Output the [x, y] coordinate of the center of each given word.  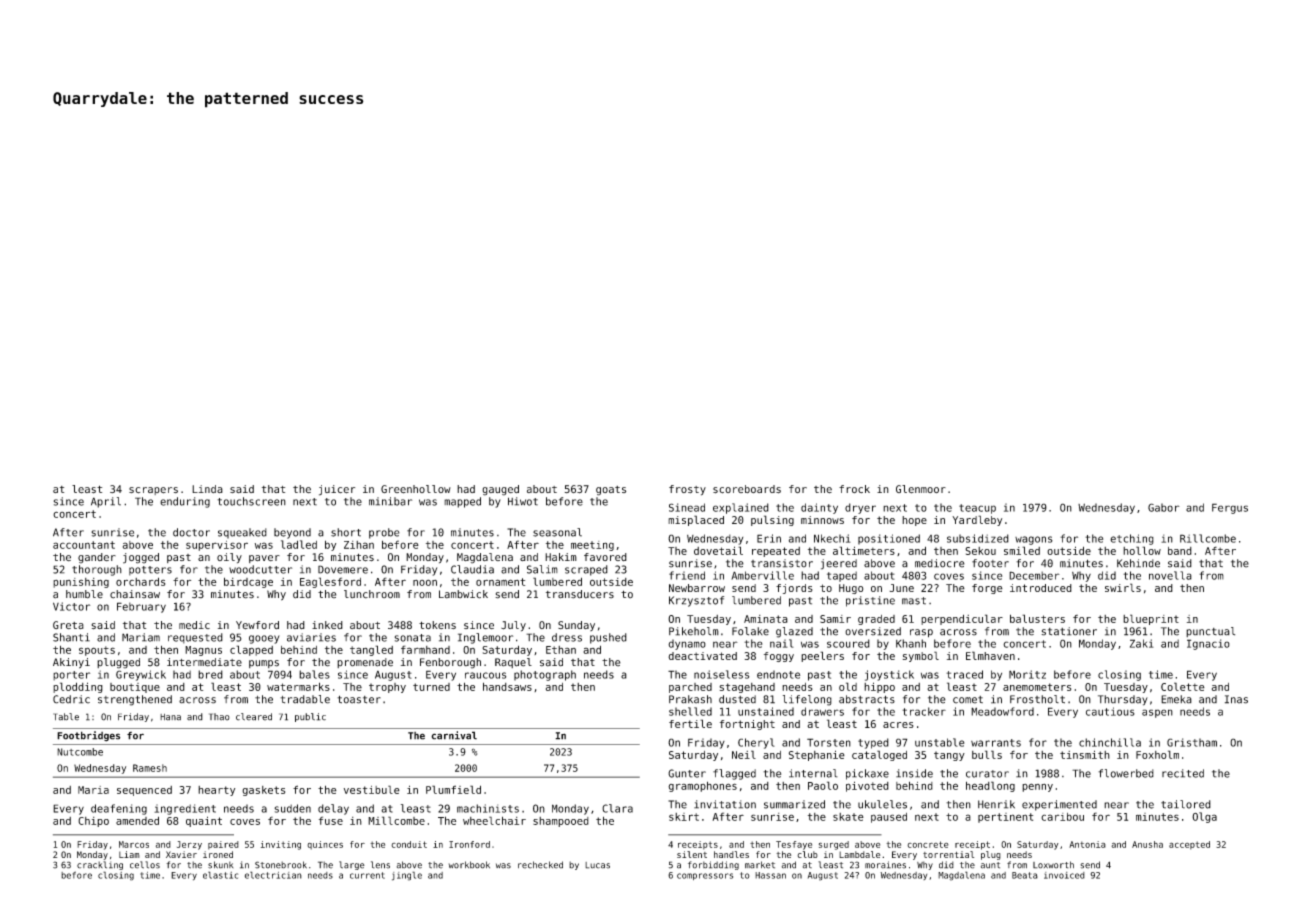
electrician [273, 875]
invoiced [1064, 875]
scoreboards [747, 489]
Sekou [980, 551]
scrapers [153, 491]
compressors [705, 876]
